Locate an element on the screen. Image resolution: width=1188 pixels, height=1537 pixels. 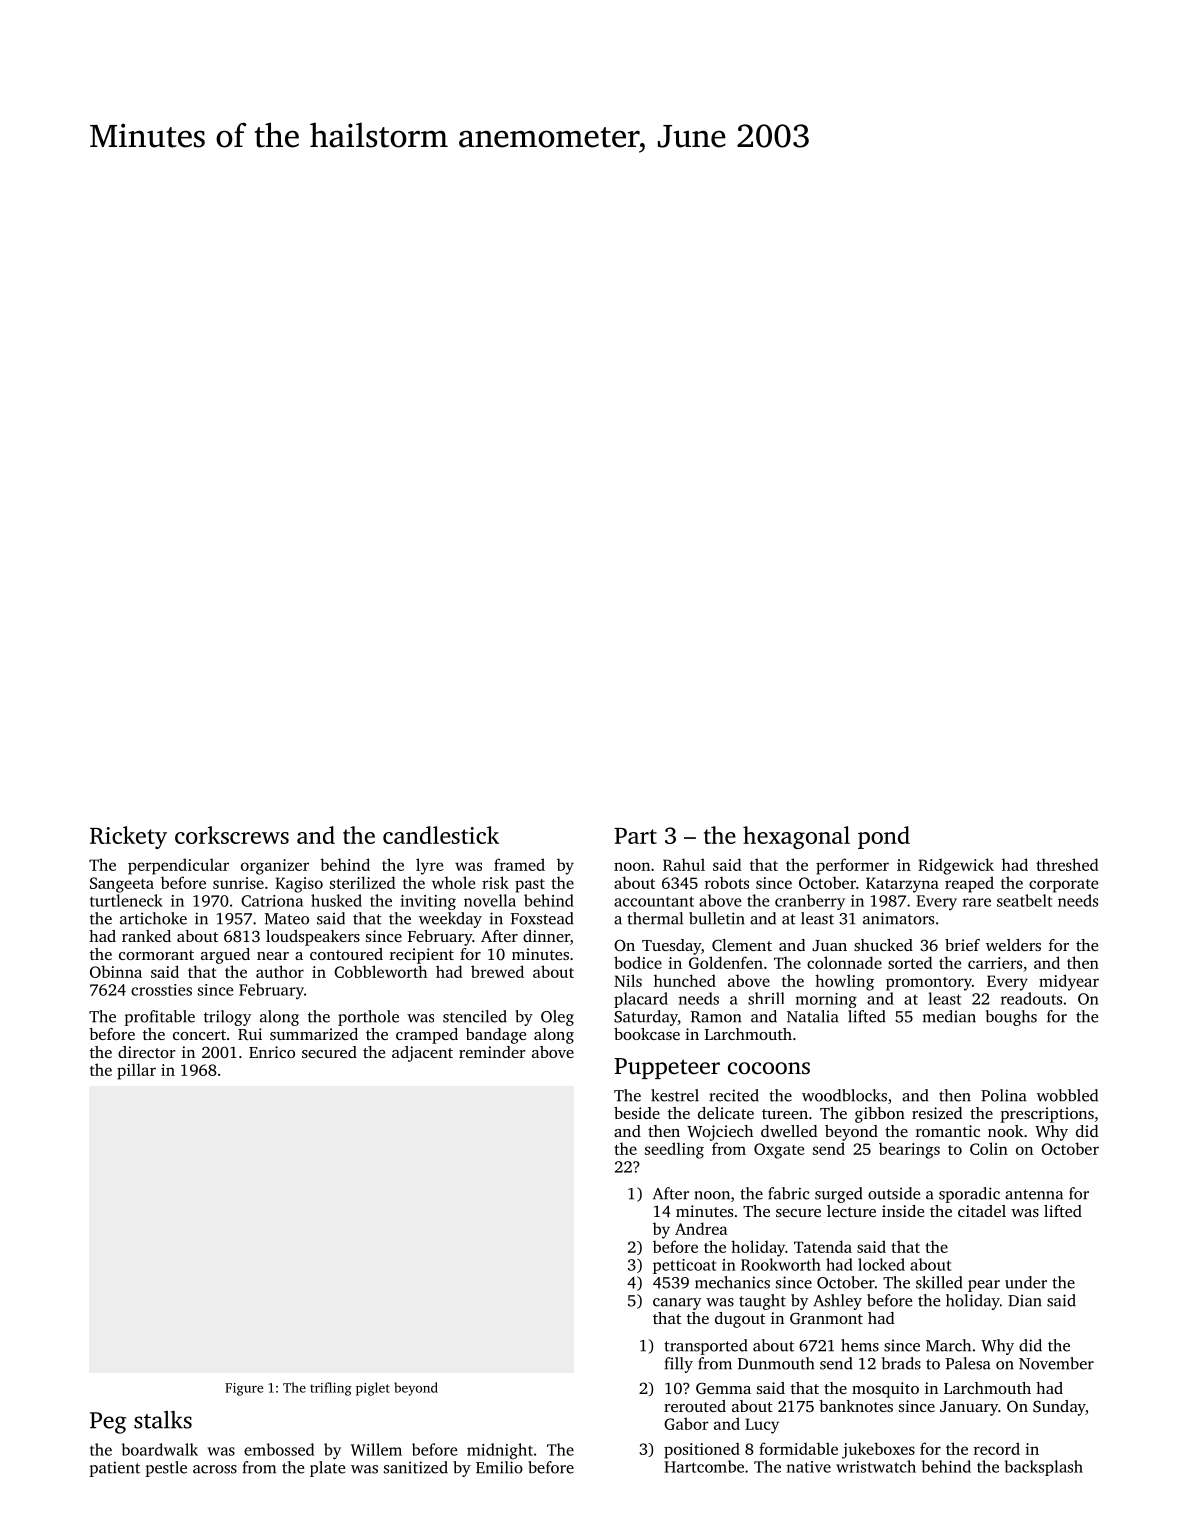
cormorant is located at coordinates (156, 955).
